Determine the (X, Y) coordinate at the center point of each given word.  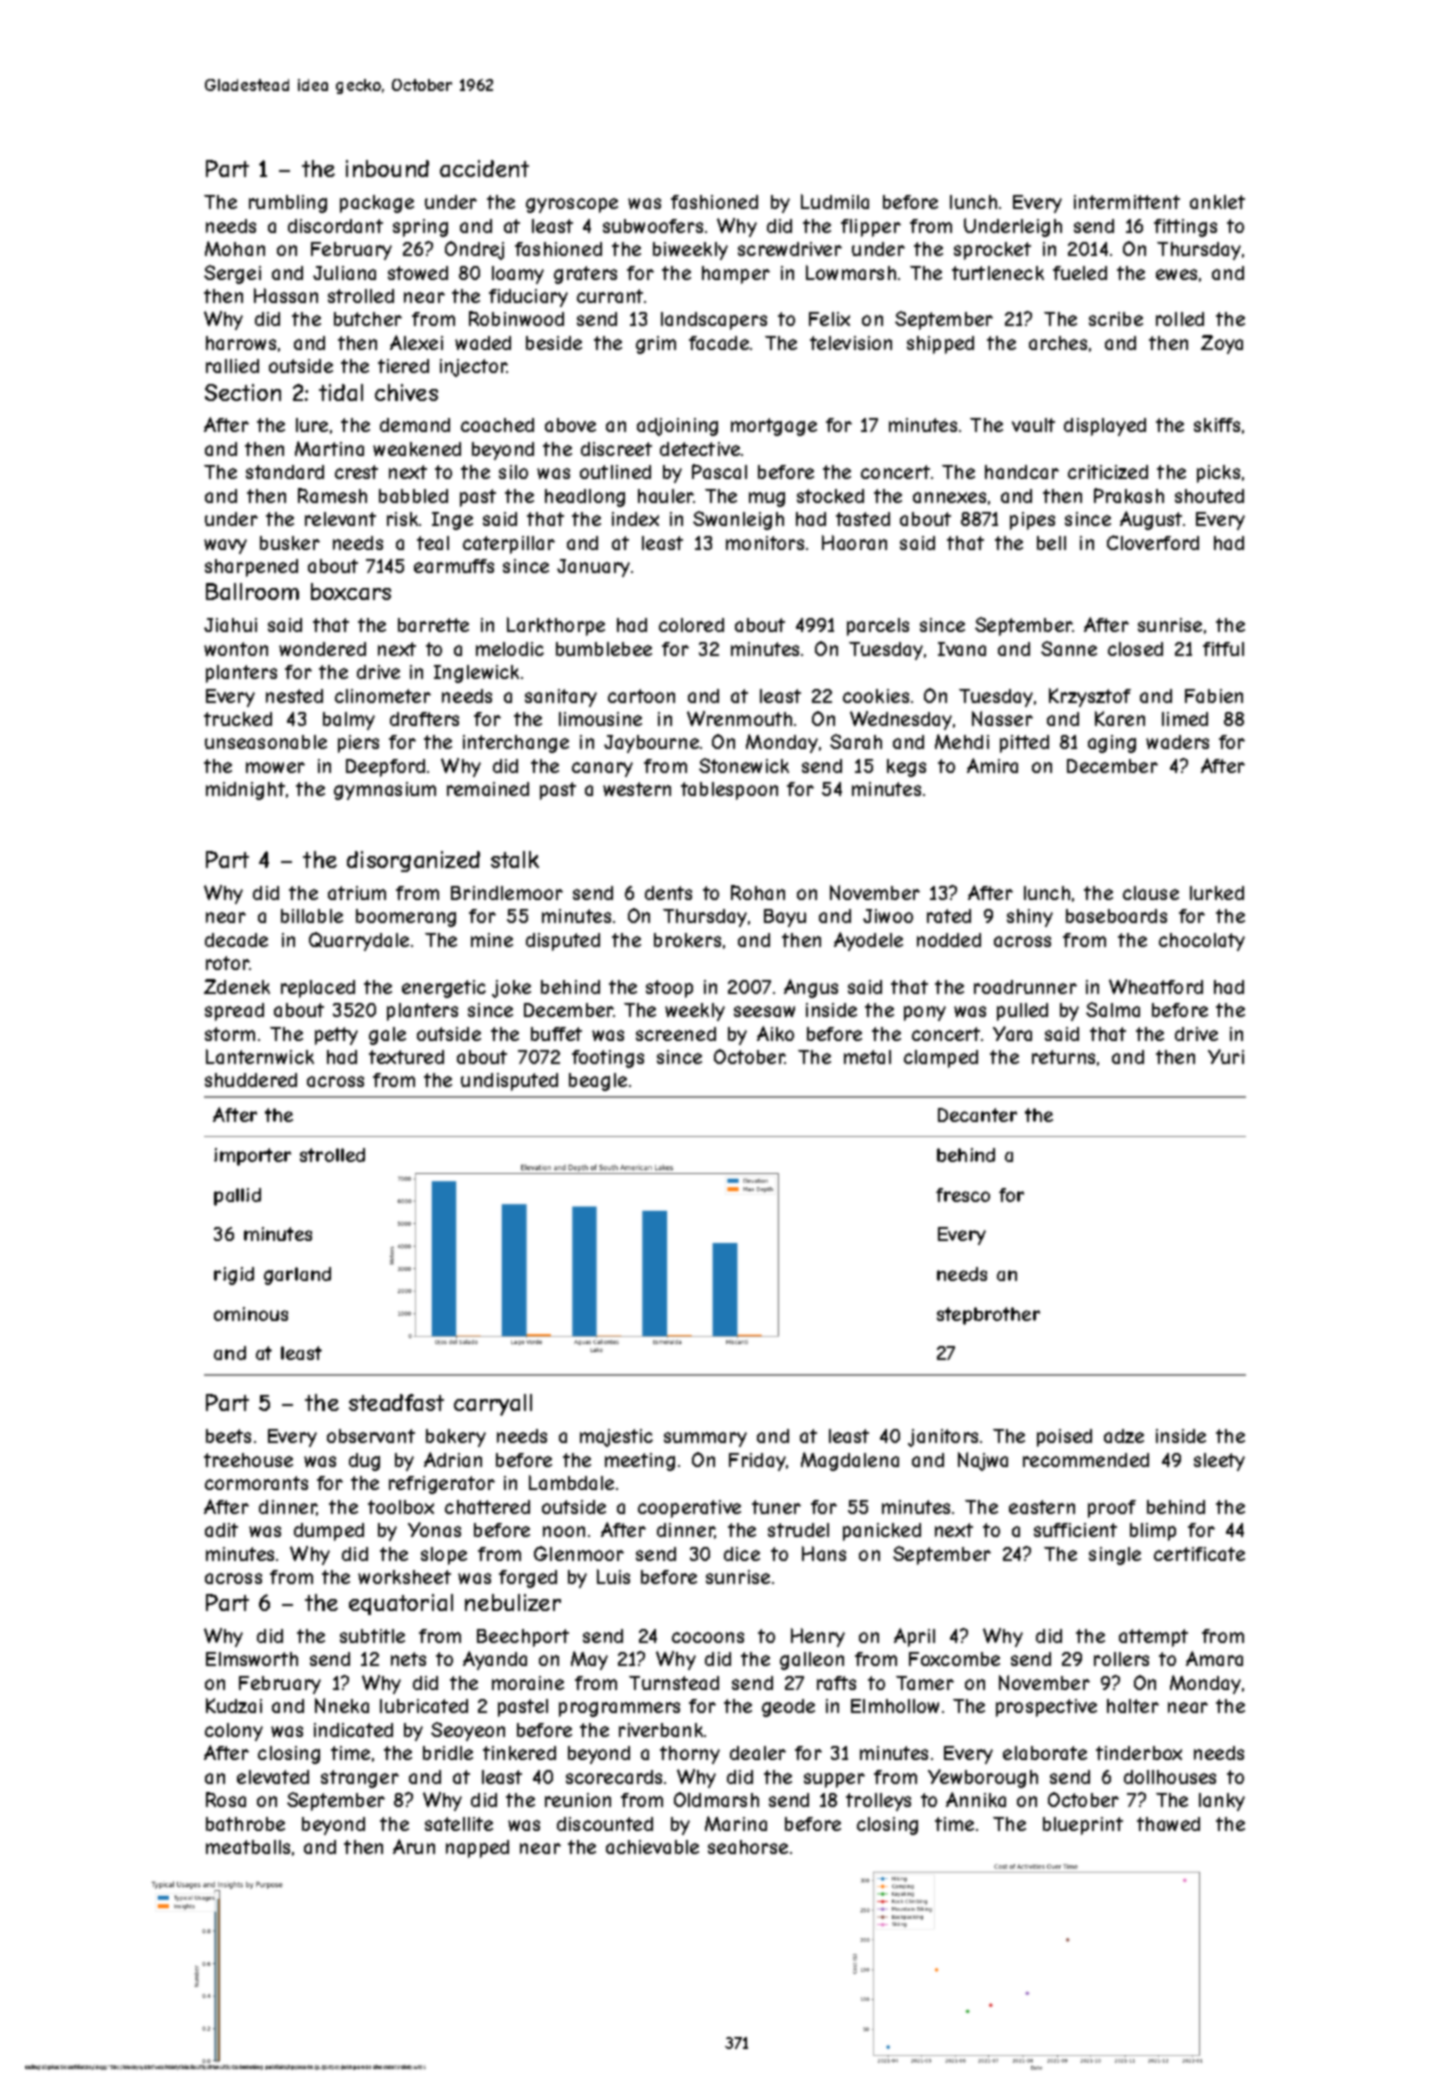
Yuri (1226, 1056)
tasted (863, 519)
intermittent (1127, 202)
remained (488, 789)
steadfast (396, 1402)
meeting (640, 1462)
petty (336, 1036)
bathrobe (245, 1824)
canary (602, 769)
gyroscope (572, 205)
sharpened (251, 568)
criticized (1108, 472)
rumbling (288, 204)
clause (1151, 893)
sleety (1219, 1462)
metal (867, 1057)
